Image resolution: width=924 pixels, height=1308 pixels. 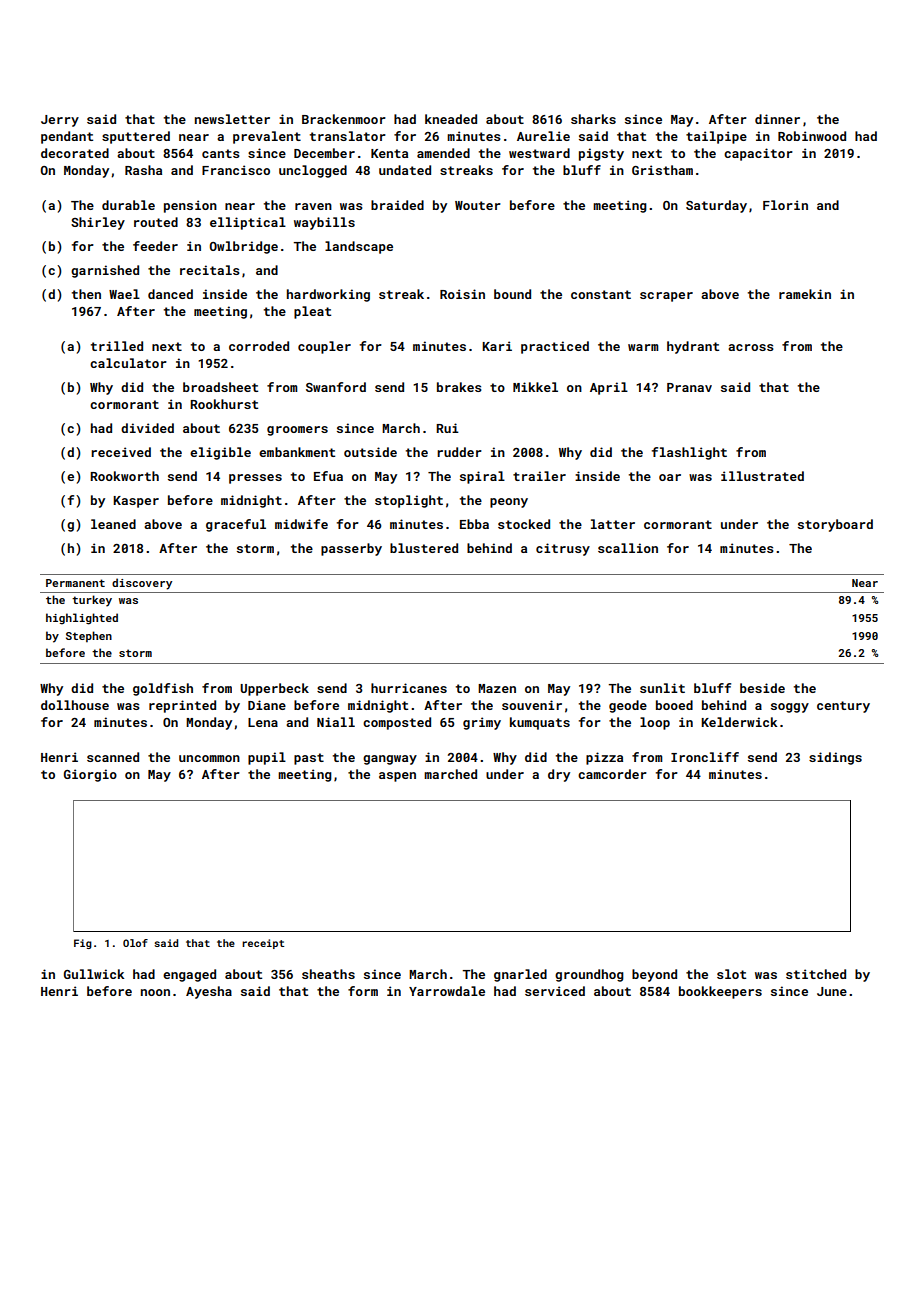 What do you see at coordinates (643, 347) in the screenshot?
I see `warm` at bounding box center [643, 347].
